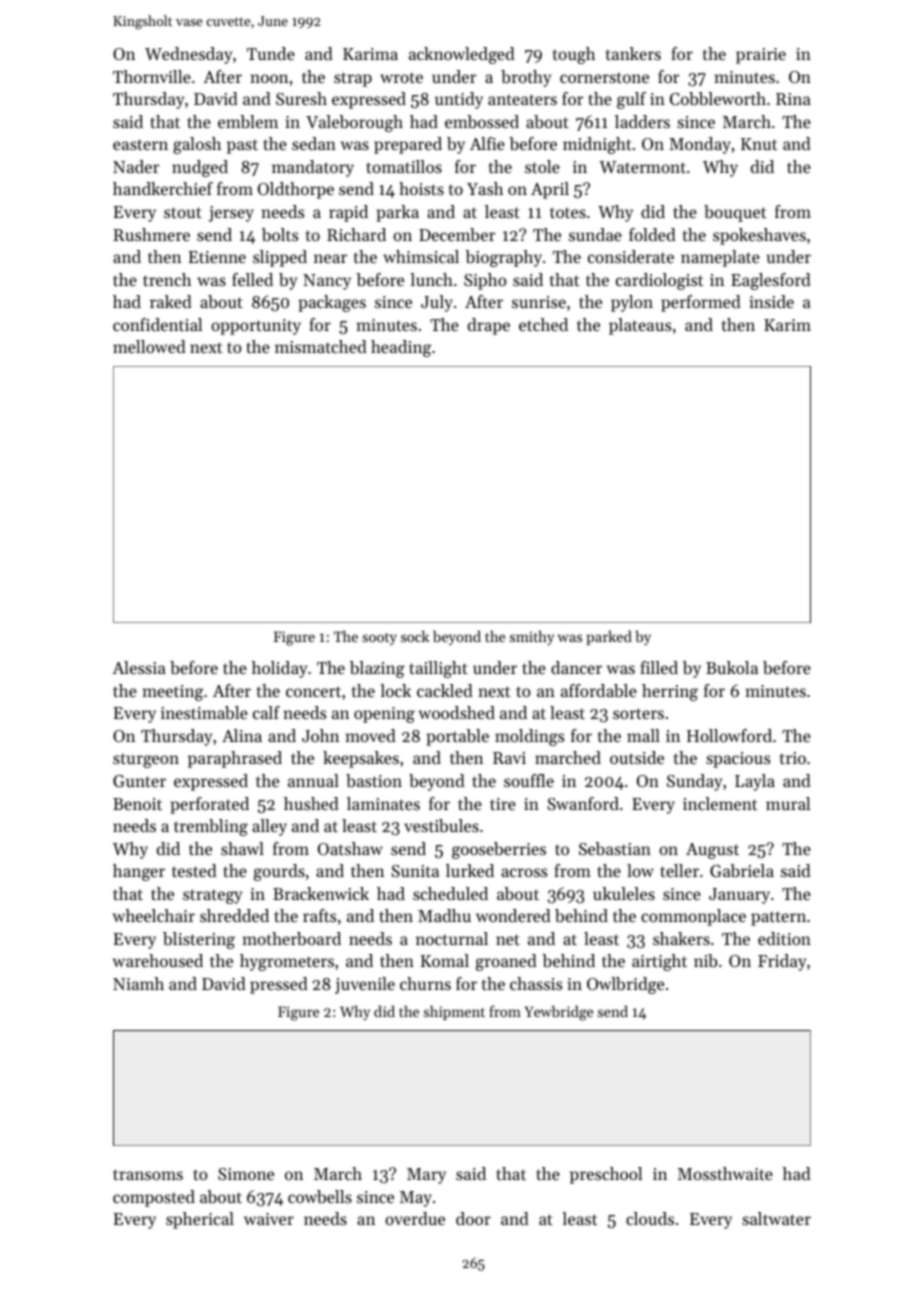 This screenshot has height=1308, width=924. Describe the element at coordinates (416, 1199) in the screenshot. I see `May` at that location.
